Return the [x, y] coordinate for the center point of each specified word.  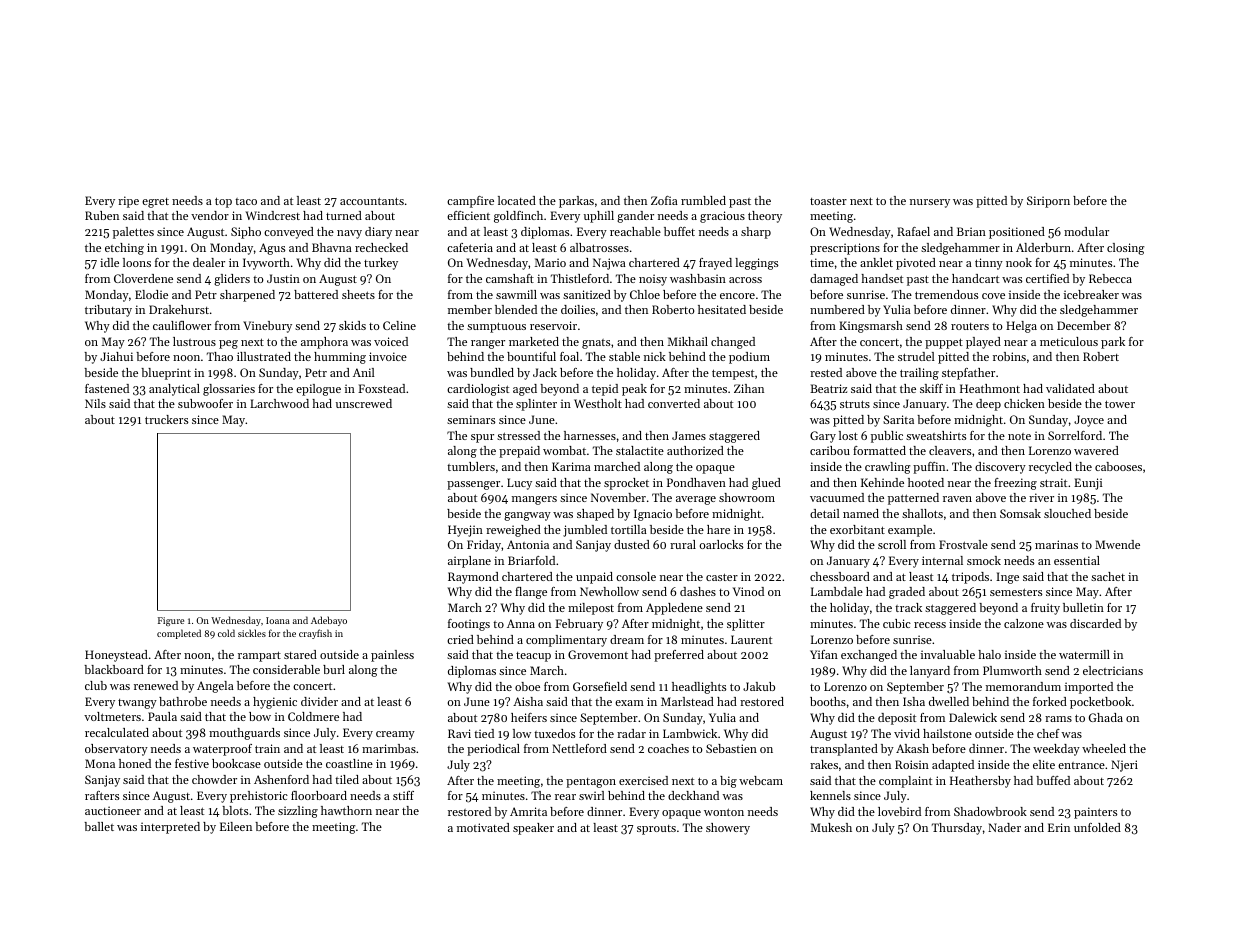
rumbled [703, 200]
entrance [1081, 765]
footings [469, 625]
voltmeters [112, 716]
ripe [128, 202]
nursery [930, 203]
